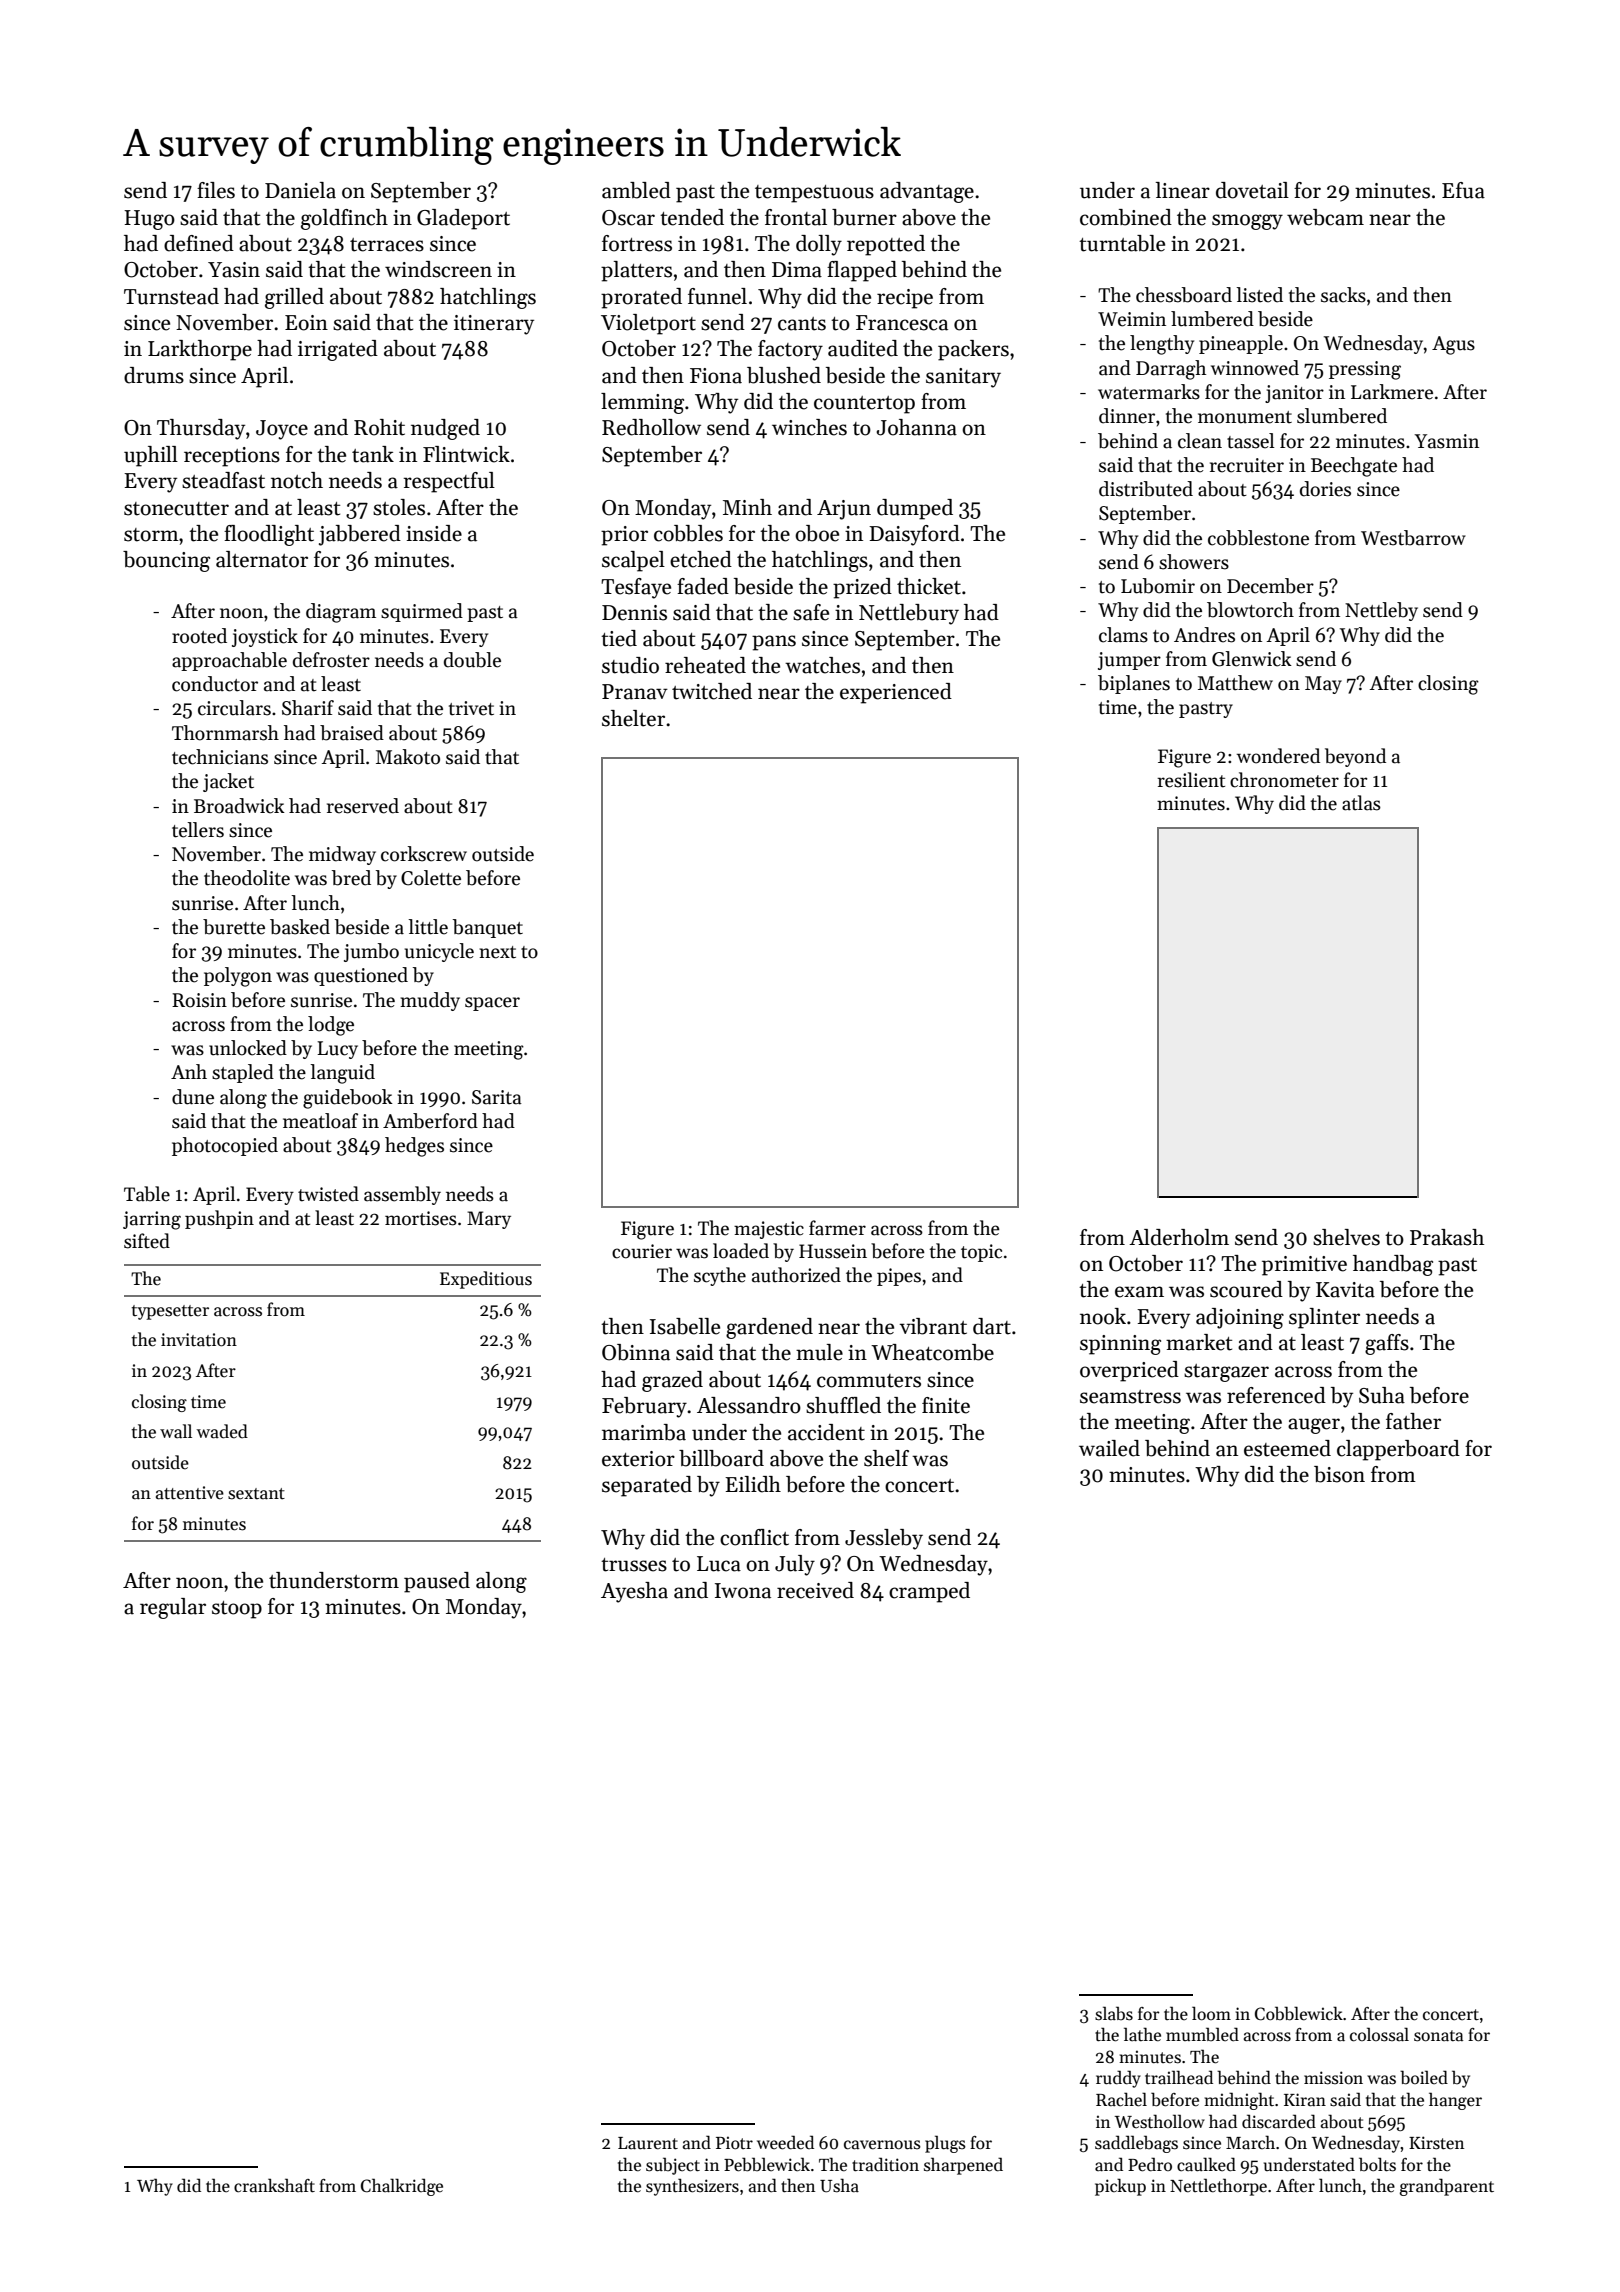 This page has height=2292, width=1620. What do you see at coordinates (173, 1608) in the page?
I see `regular` at bounding box center [173, 1608].
